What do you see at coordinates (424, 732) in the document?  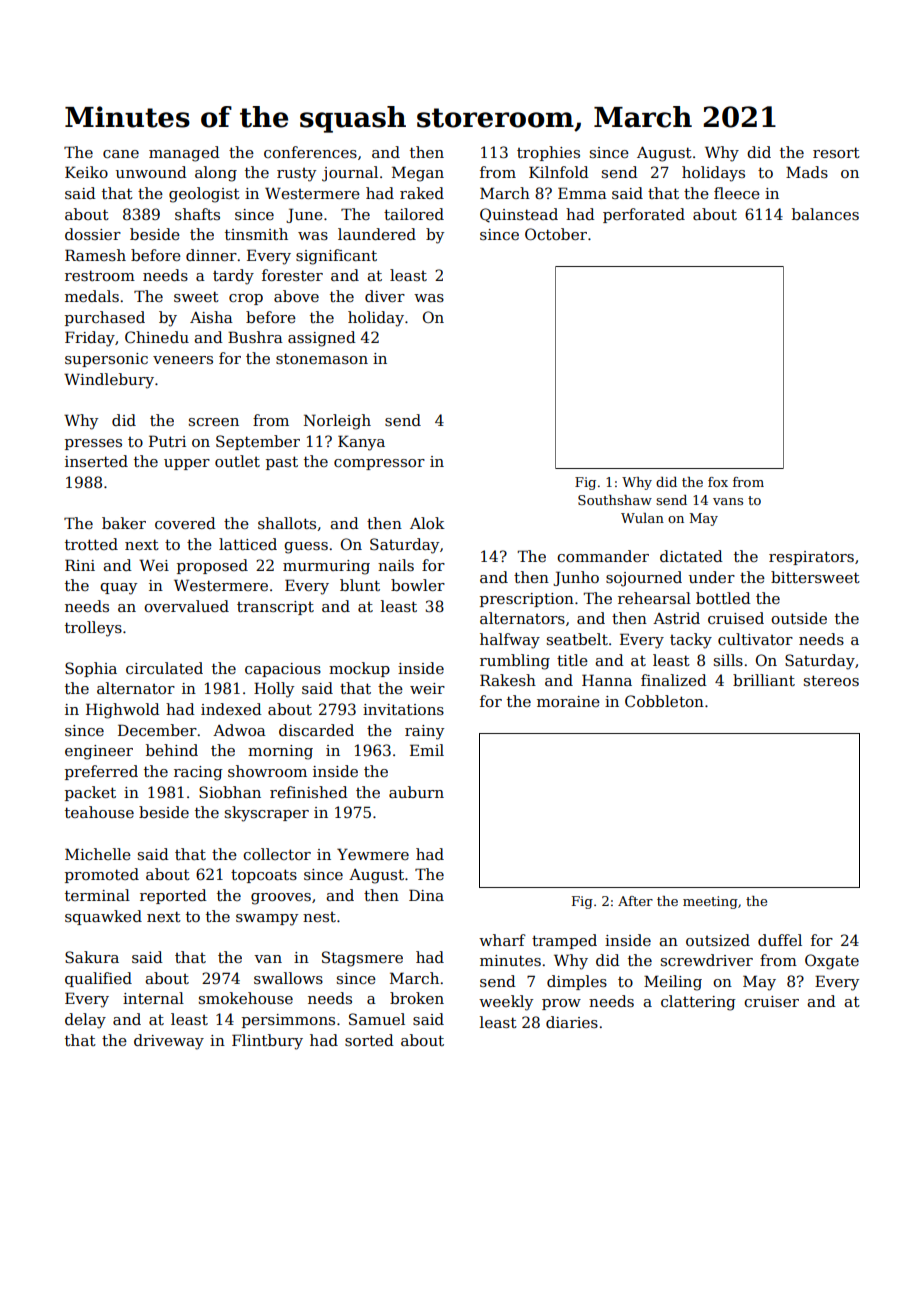 I see `rainy` at bounding box center [424, 732].
